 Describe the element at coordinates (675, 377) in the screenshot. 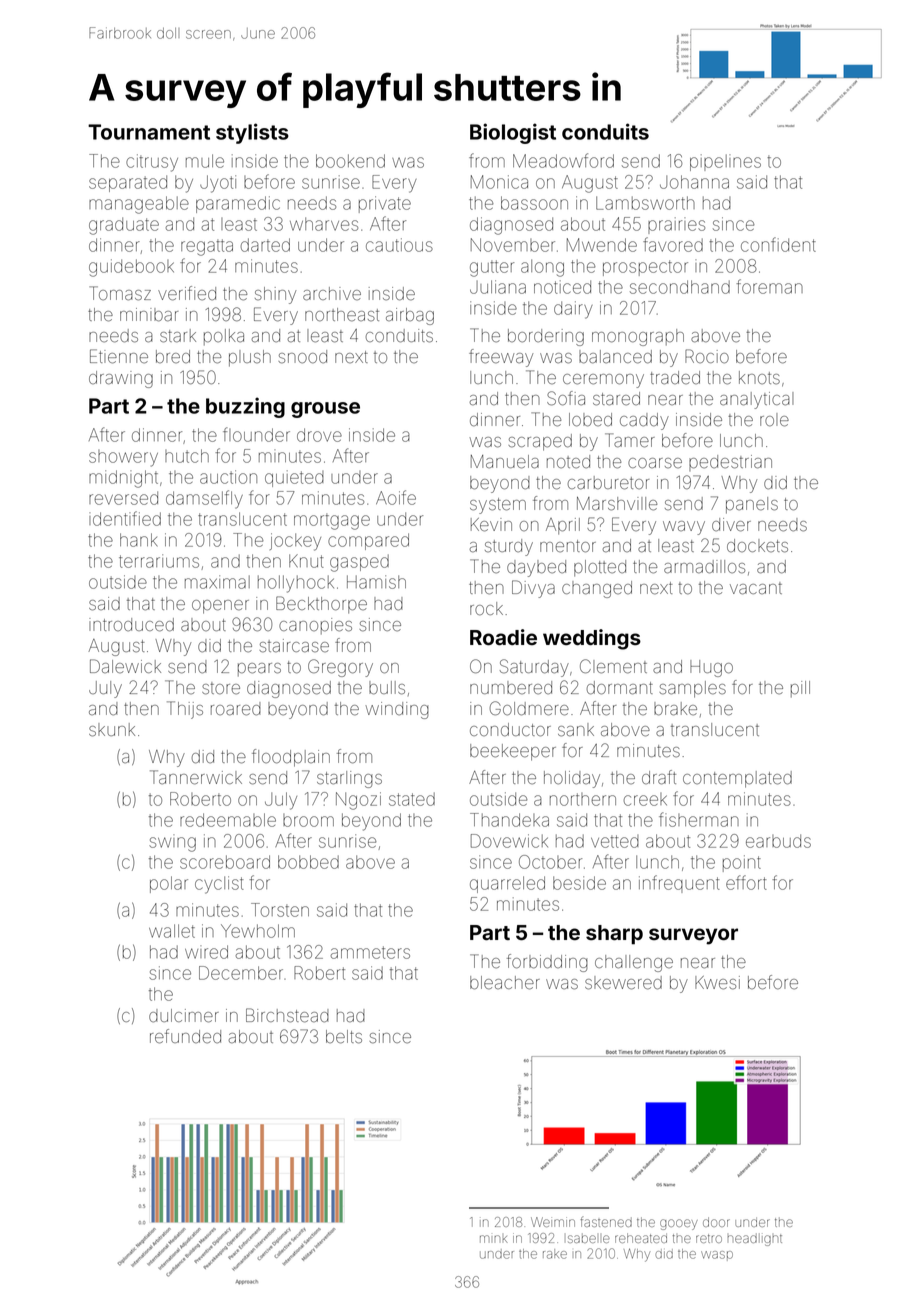

I see `traded` at that location.
